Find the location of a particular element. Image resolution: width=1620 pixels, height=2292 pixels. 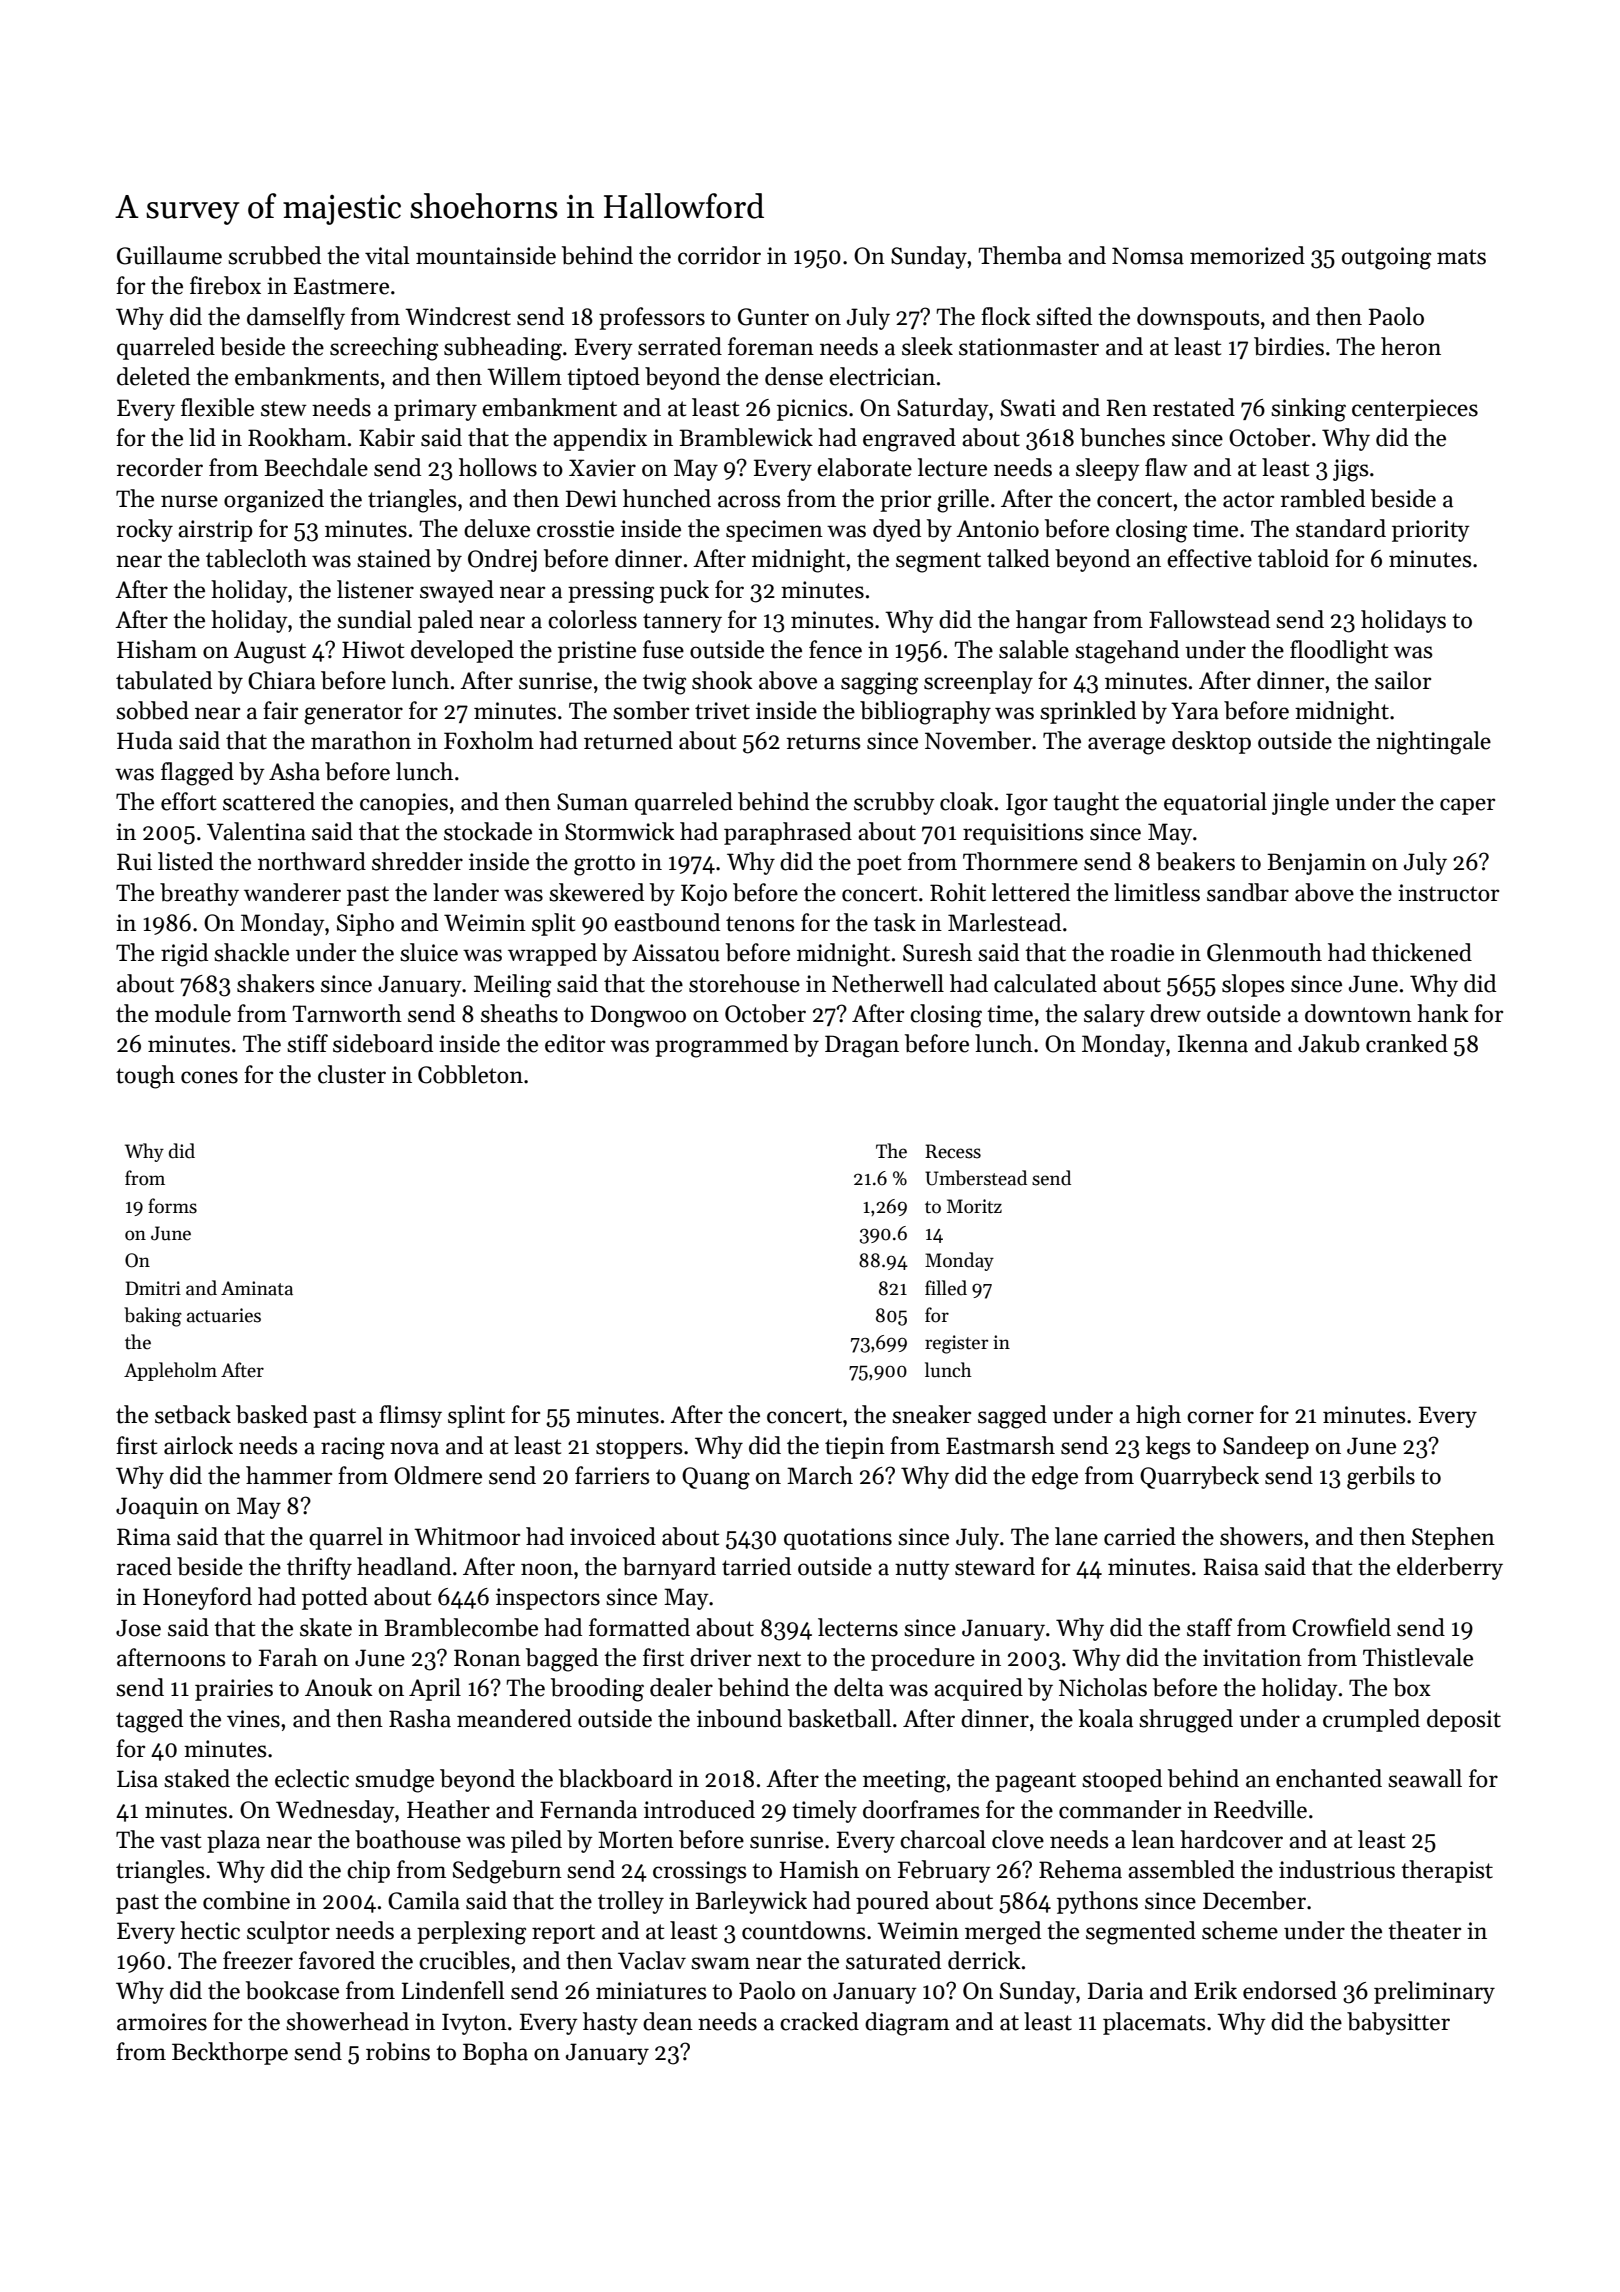

restated is located at coordinates (1194, 407).
